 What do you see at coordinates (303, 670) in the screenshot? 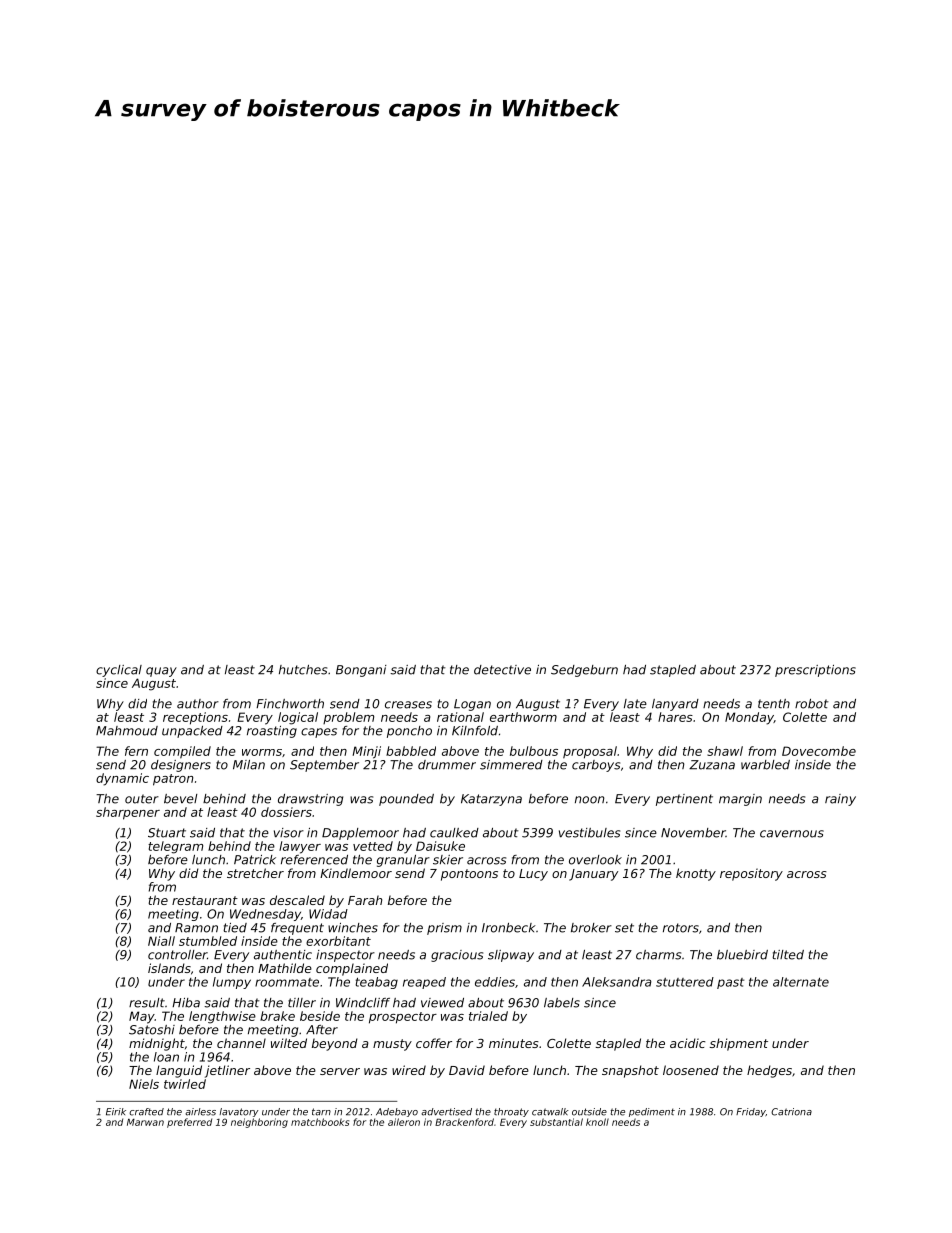
I see `hutches` at bounding box center [303, 670].
